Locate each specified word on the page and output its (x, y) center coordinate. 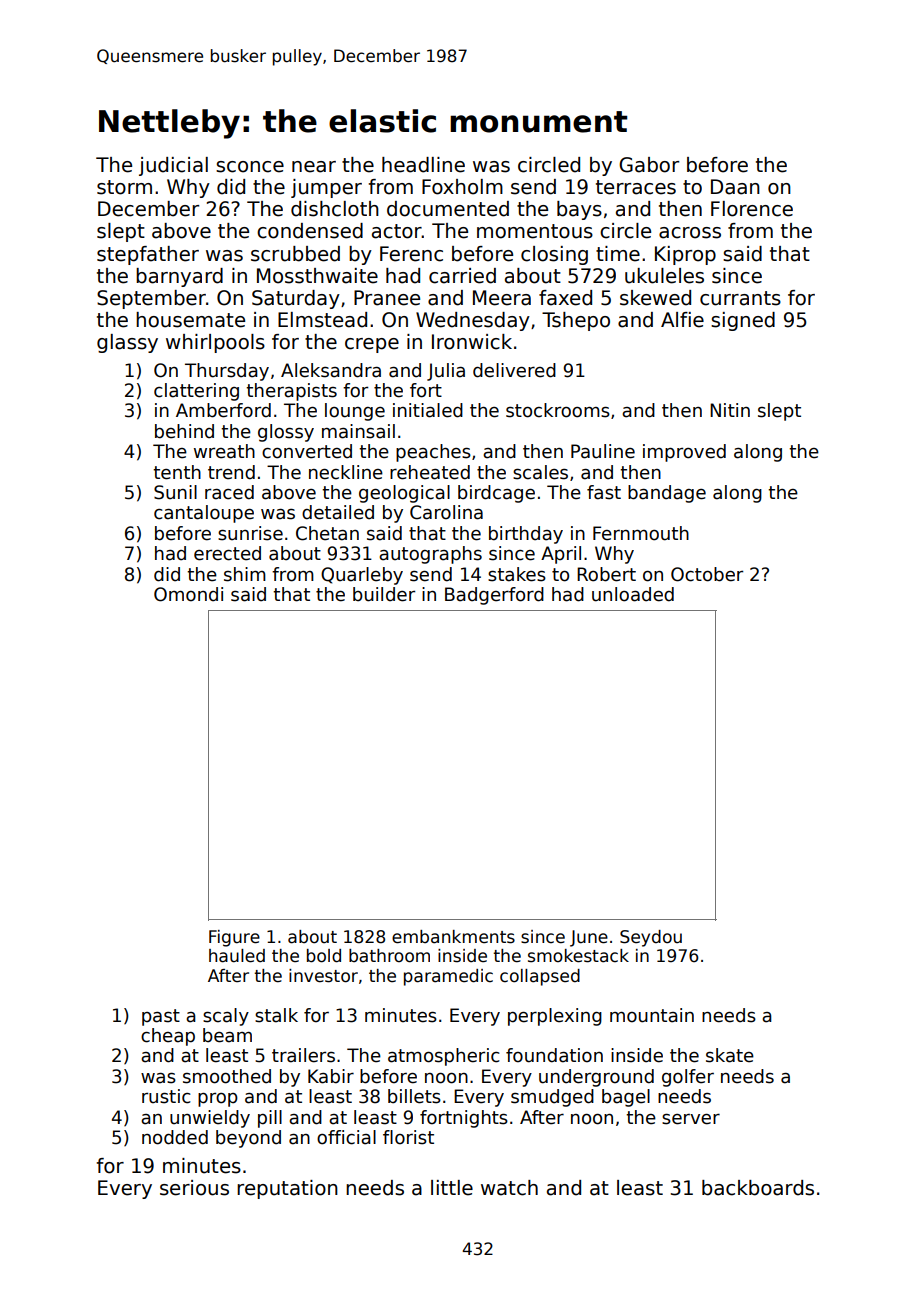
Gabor (649, 165)
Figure (234, 938)
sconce (250, 167)
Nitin (730, 410)
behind (184, 431)
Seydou (651, 938)
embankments (453, 937)
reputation (287, 1189)
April (561, 555)
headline (423, 165)
